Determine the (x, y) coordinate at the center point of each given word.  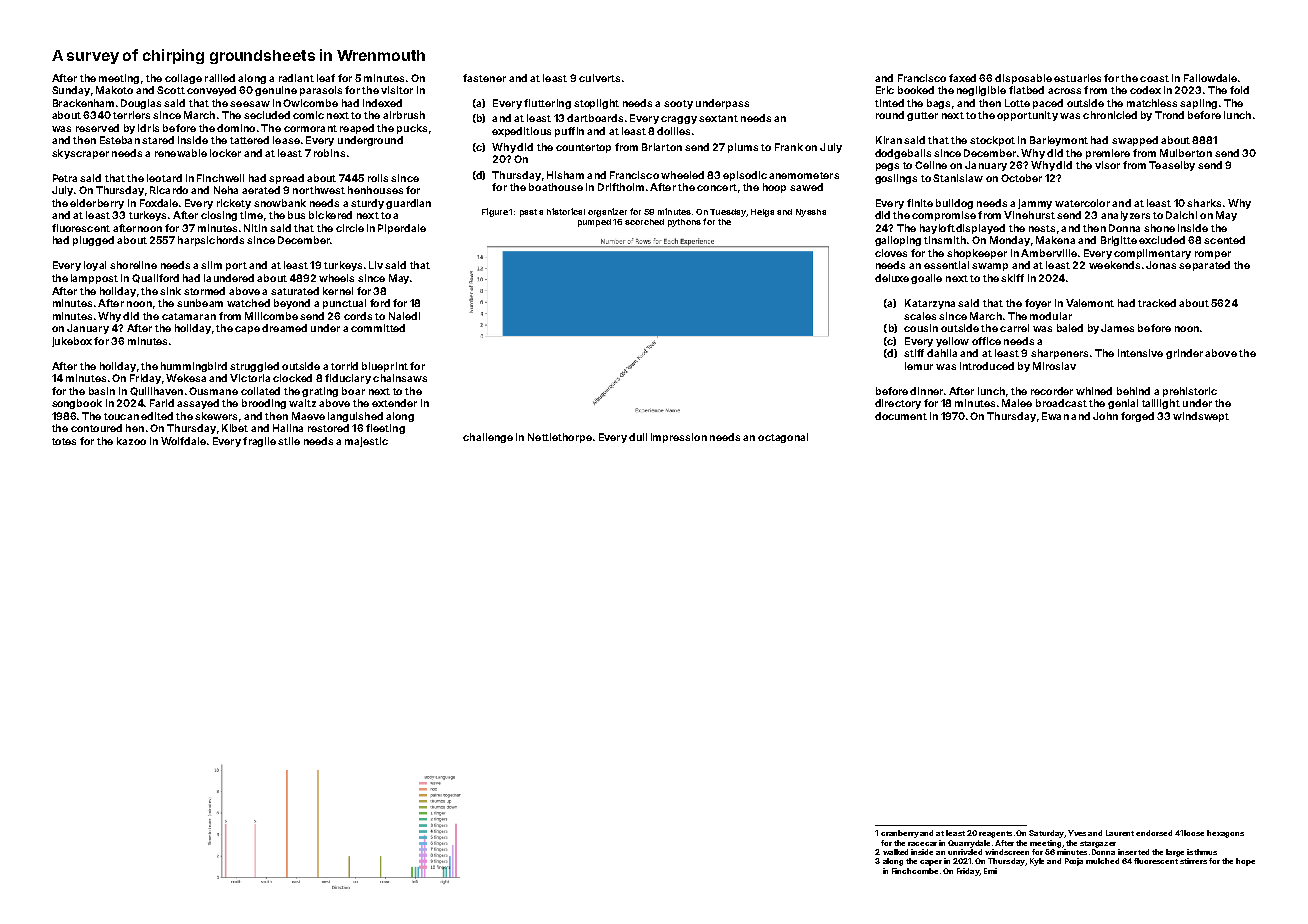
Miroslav (1054, 366)
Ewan (1055, 416)
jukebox (72, 342)
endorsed (1154, 833)
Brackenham (83, 103)
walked (895, 852)
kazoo (131, 441)
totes (64, 441)
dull (638, 437)
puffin (569, 132)
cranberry (900, 834)
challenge (488, 438)
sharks (1204, 203)
